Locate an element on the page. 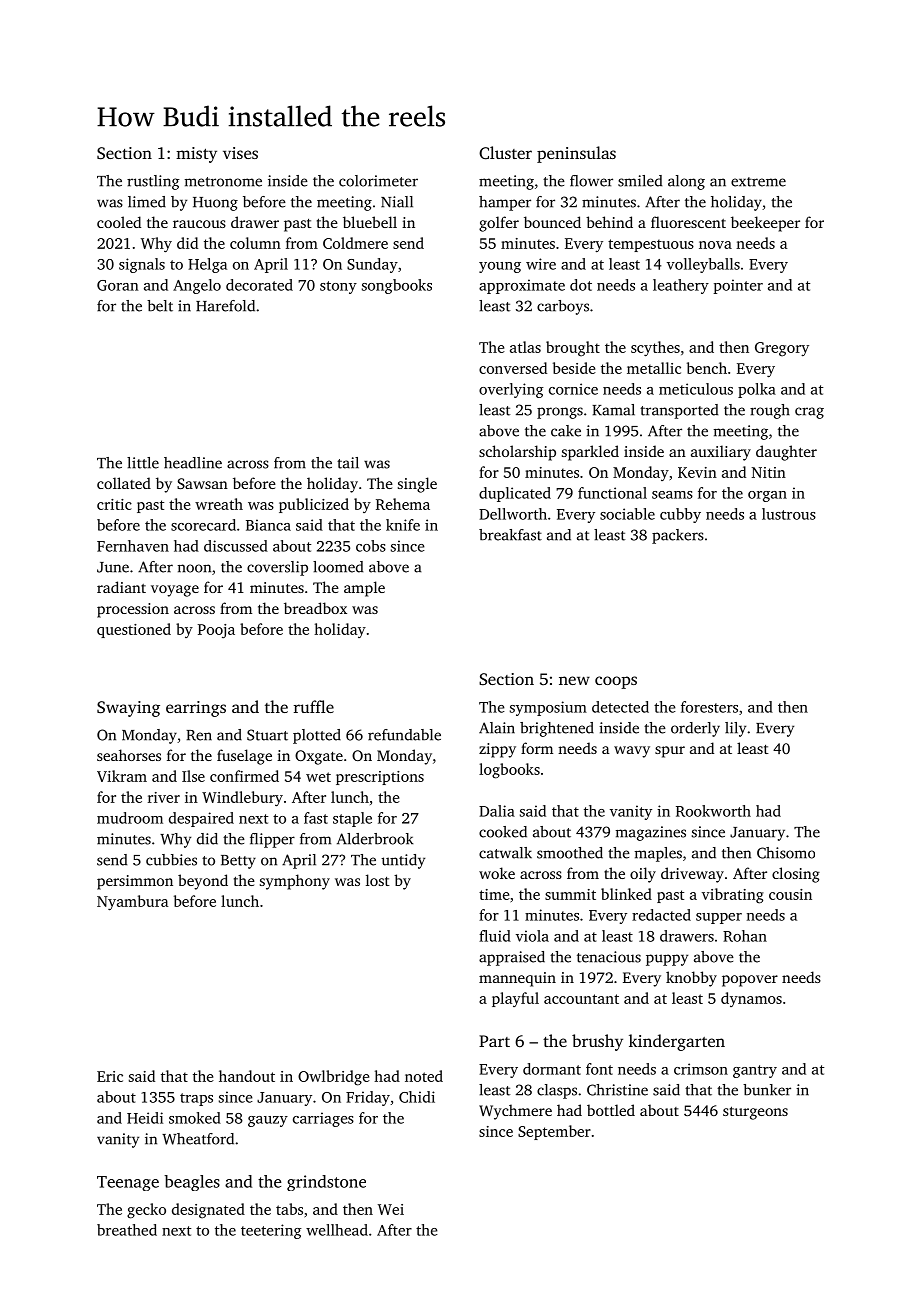 Image resolution: width=924 pixels, height=1308 pixels. Wei is located at coordinates (391, 1209).
